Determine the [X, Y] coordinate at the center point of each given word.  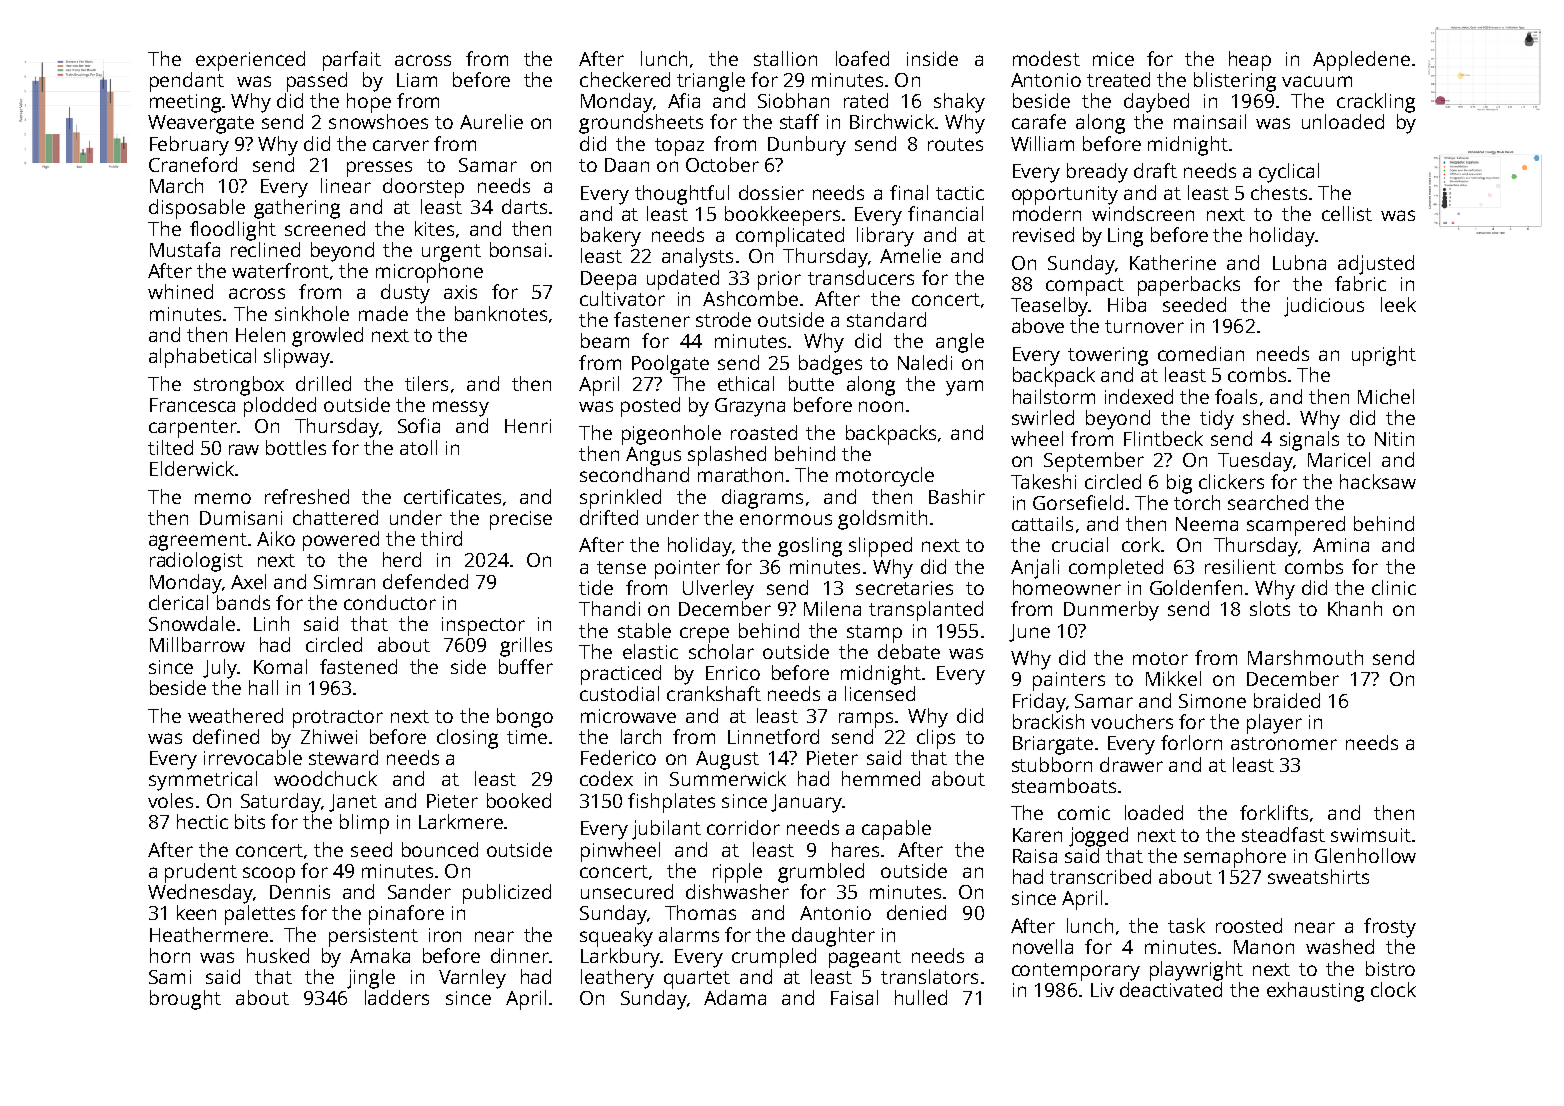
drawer [1131, 764]
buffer [526, 666]
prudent [201, 873]
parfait [352, 61]
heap [1250, 61]
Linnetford [773, 736]
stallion [785, 58]
